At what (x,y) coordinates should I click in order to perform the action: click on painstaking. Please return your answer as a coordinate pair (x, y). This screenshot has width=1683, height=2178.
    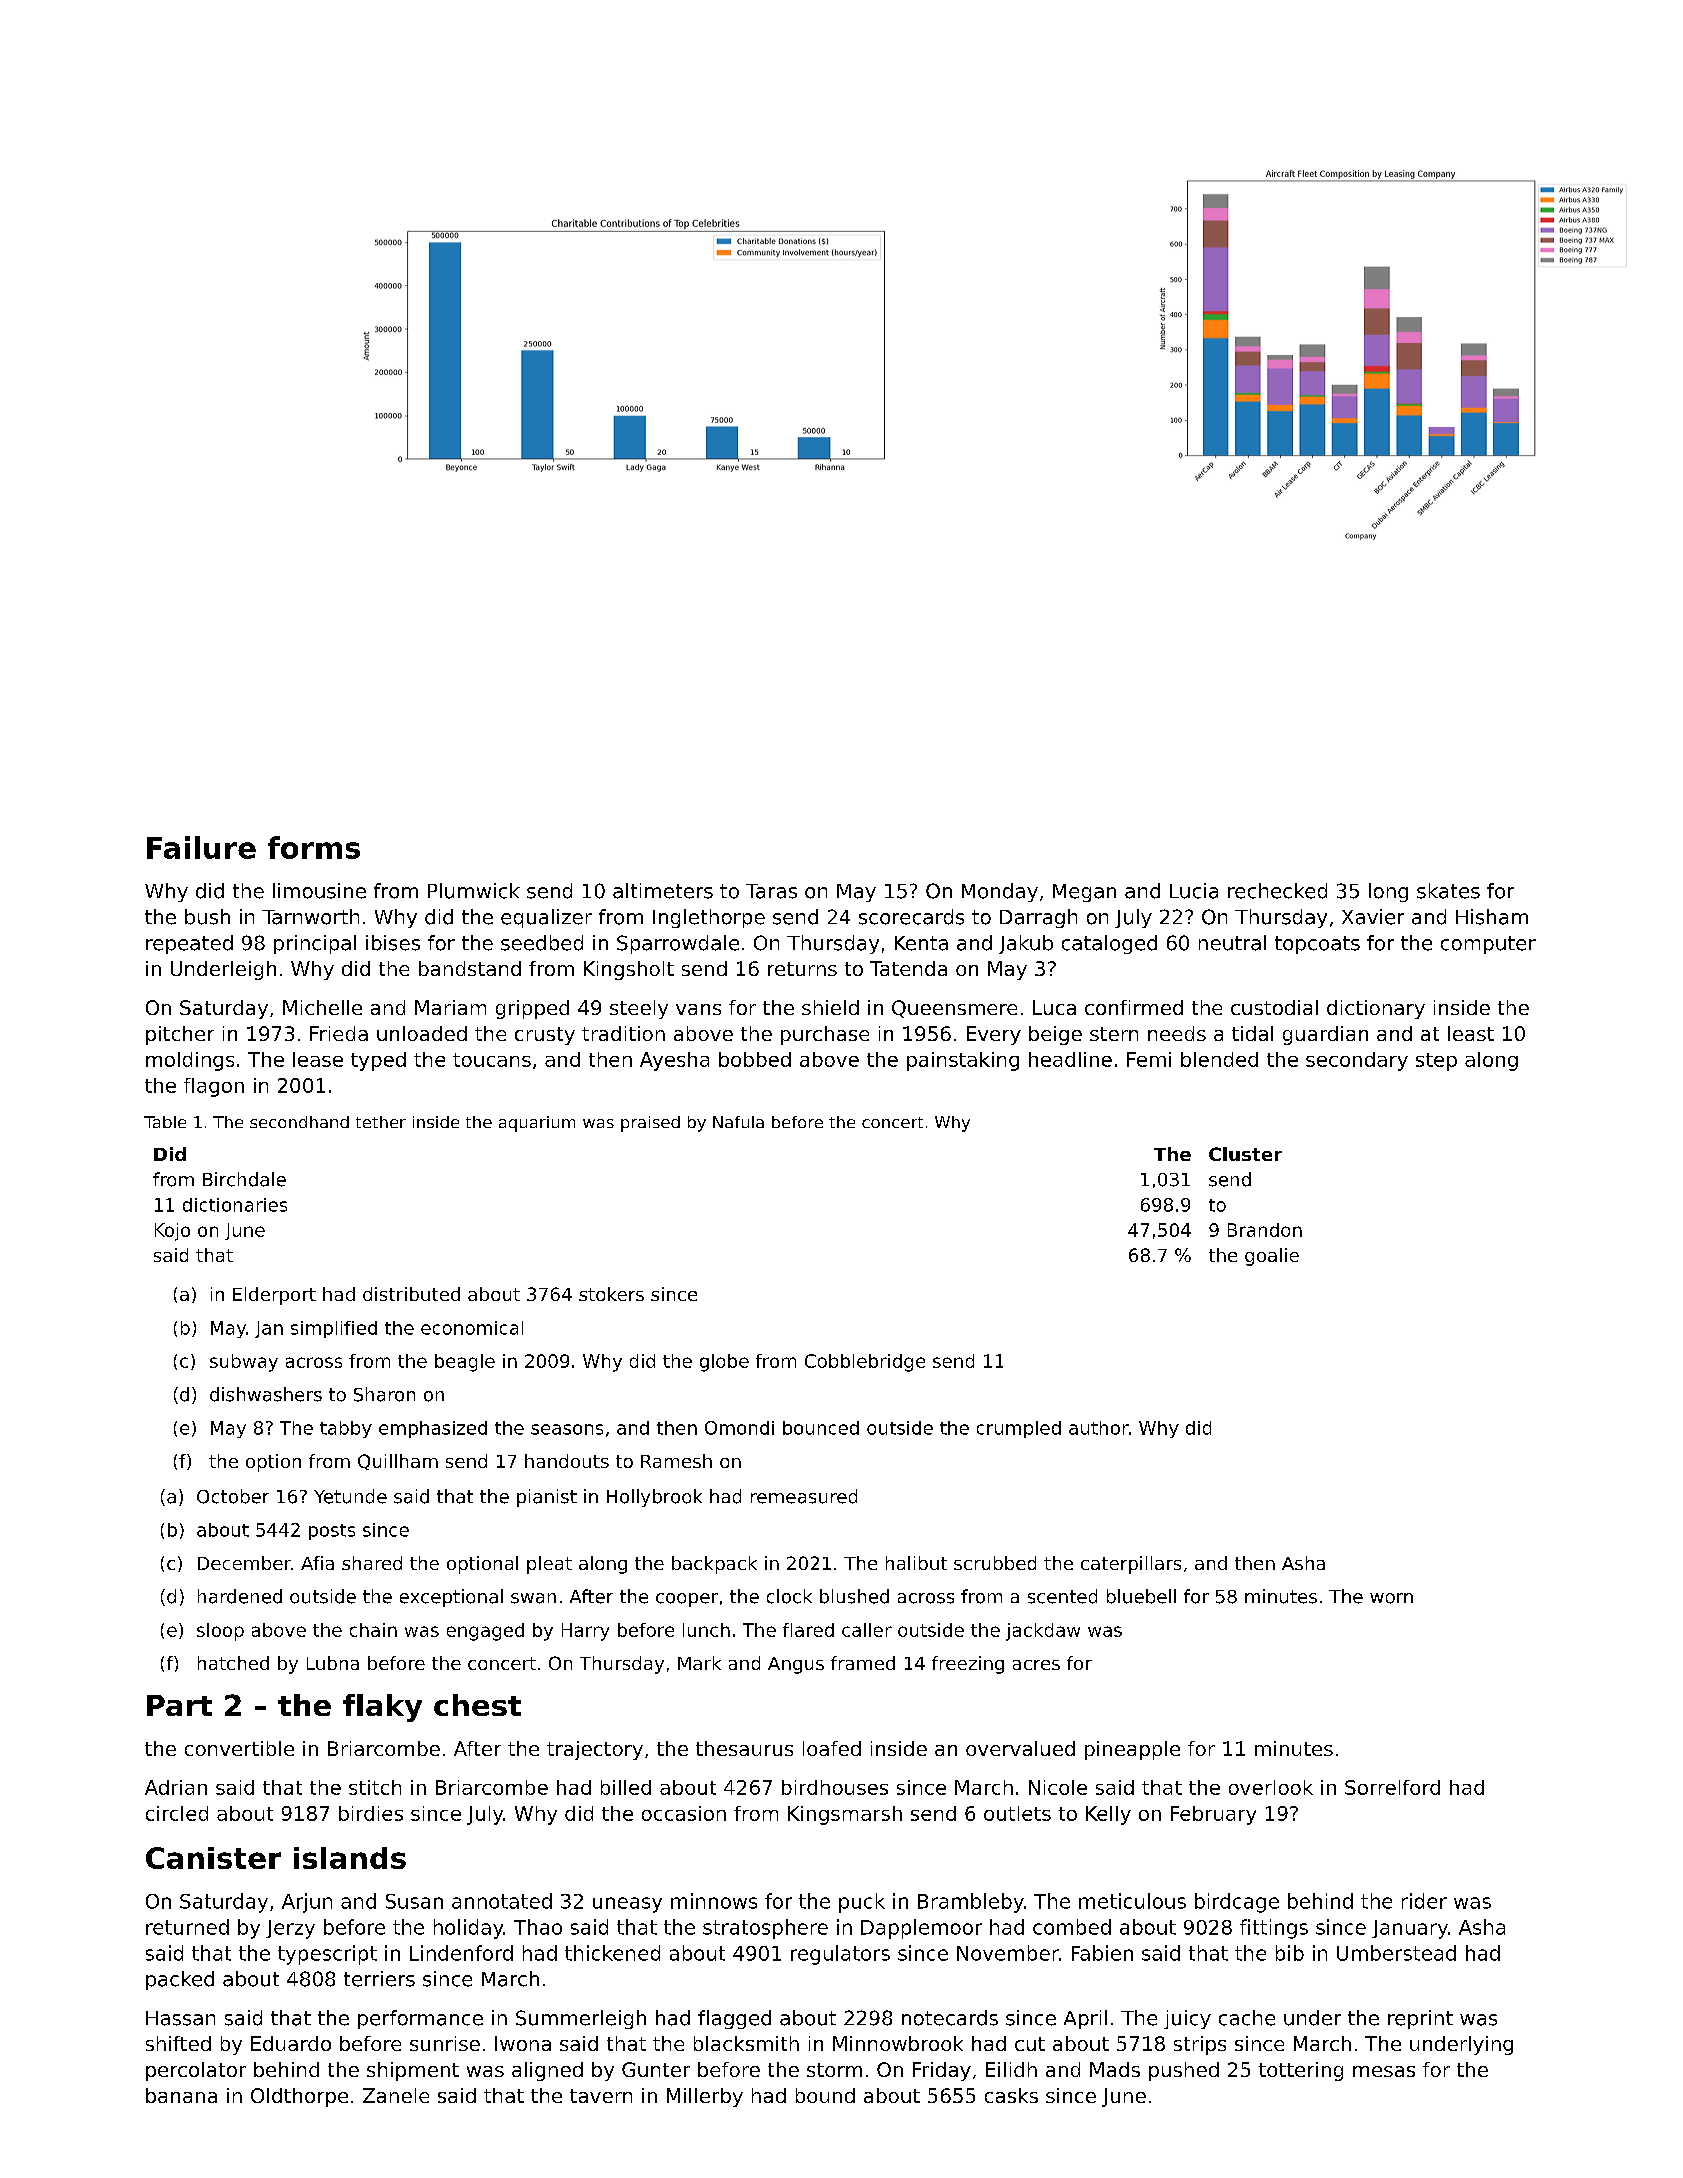
    Looking at the image, I should click on (963, 1061).
